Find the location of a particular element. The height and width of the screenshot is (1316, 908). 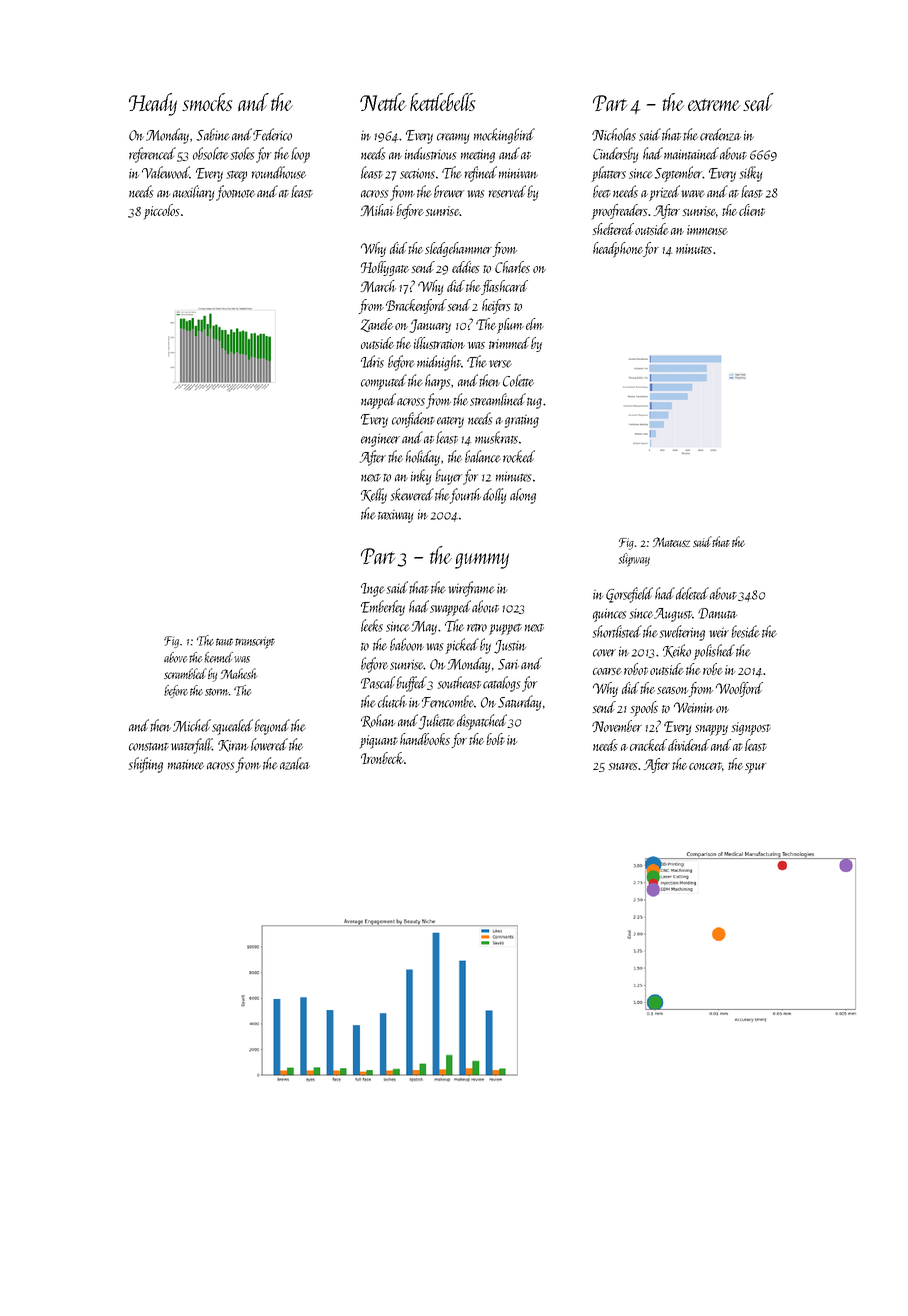

auxiliary is located at coordinates (193, 193).
